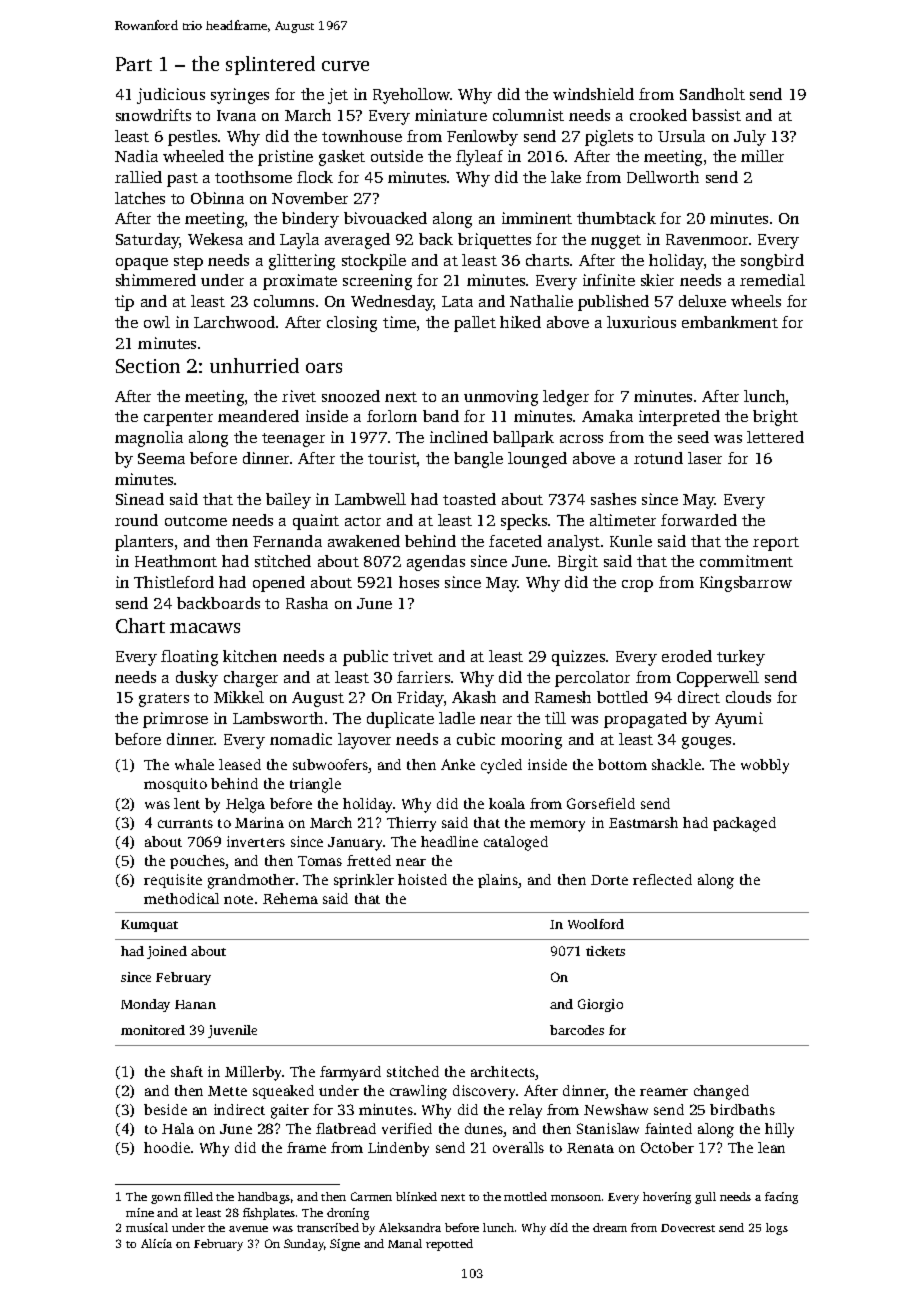  Describe the element at coordinates (145, 1005) in the screenshot. I see `Monday` at that location.
